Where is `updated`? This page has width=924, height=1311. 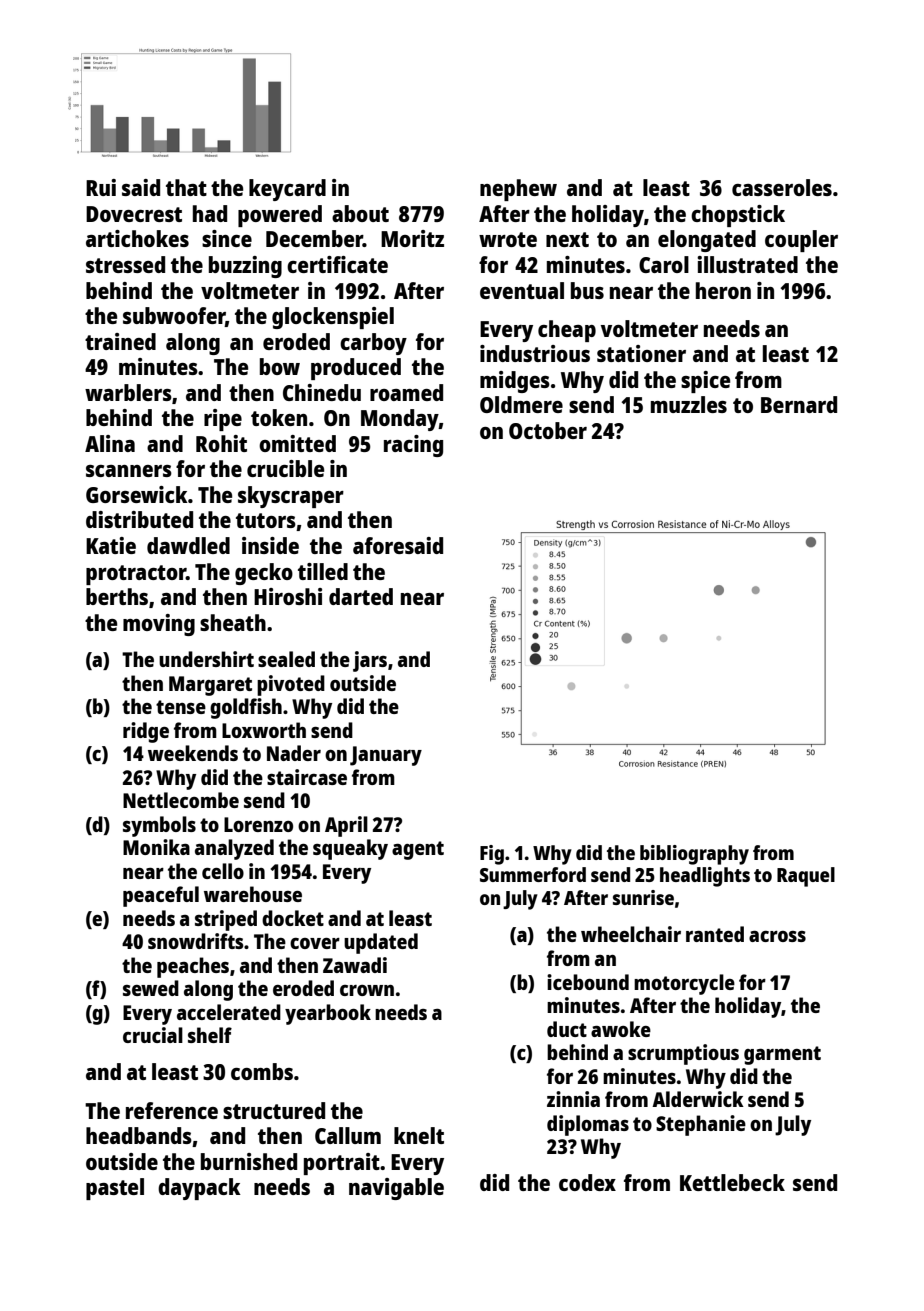
updated is located at coordinates (381, 943).
